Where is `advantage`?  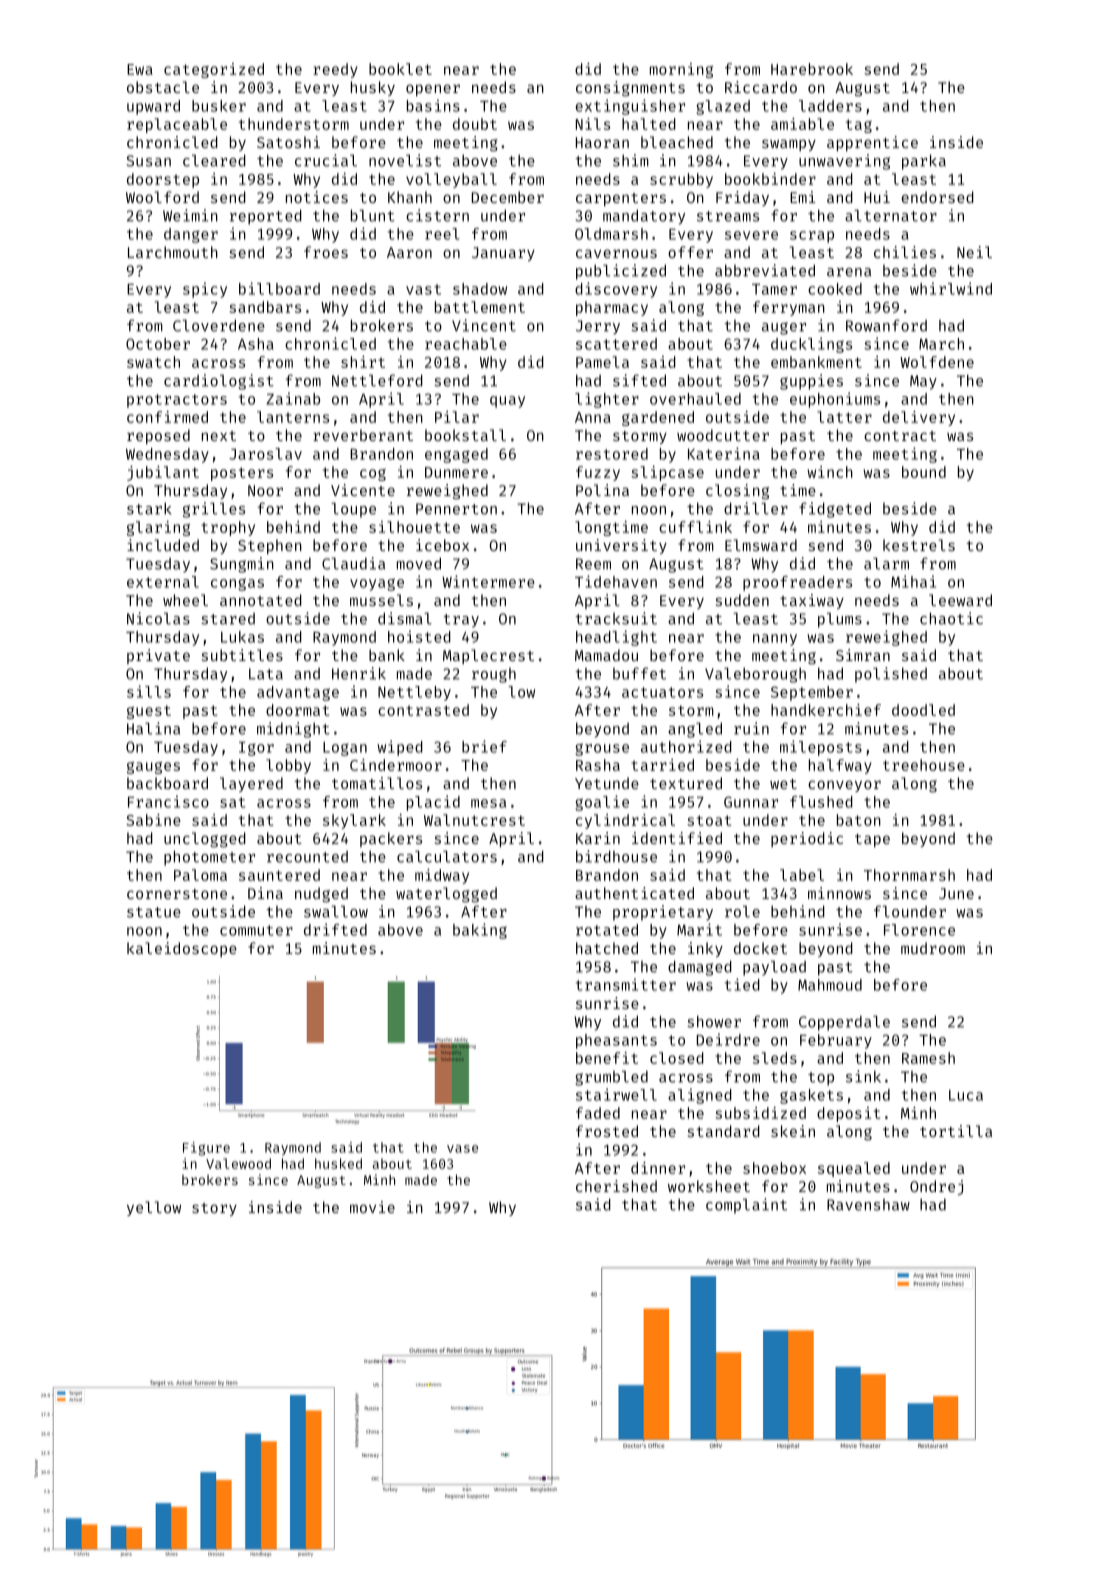
advantage is located at coordinates (298, 693).
